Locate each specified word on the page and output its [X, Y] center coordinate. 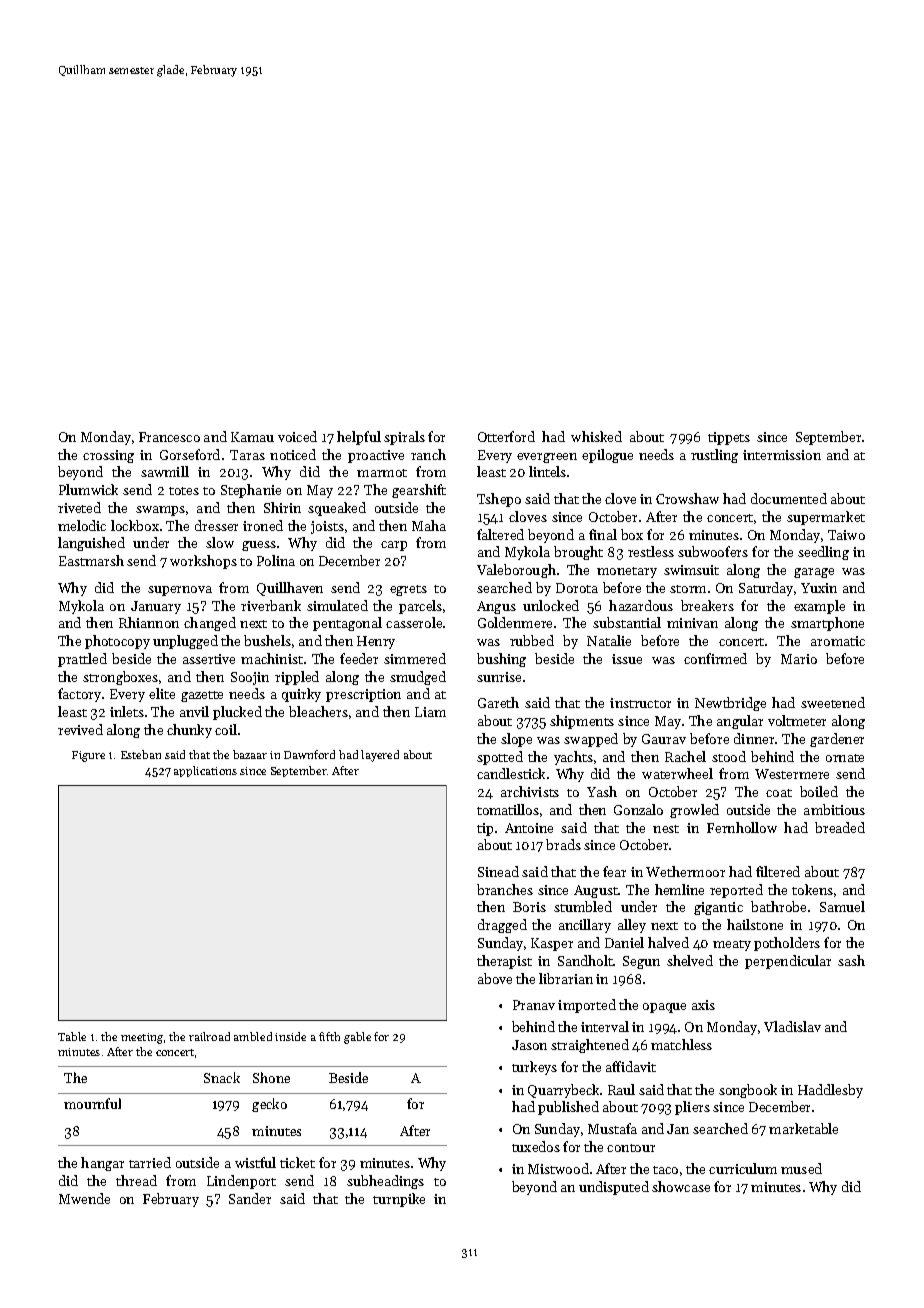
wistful [255, 1162]
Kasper [552, 944]
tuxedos [536, 1146]
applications [205, 771]
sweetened [833, 702]
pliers [692, 1108]
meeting [142, 1038]
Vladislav [792, 1026]
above [495, 978]
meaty [732, 945]
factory [79, 695]
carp [394, 546]
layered [380, 756]
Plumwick [88, 489]
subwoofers [713, 551]
